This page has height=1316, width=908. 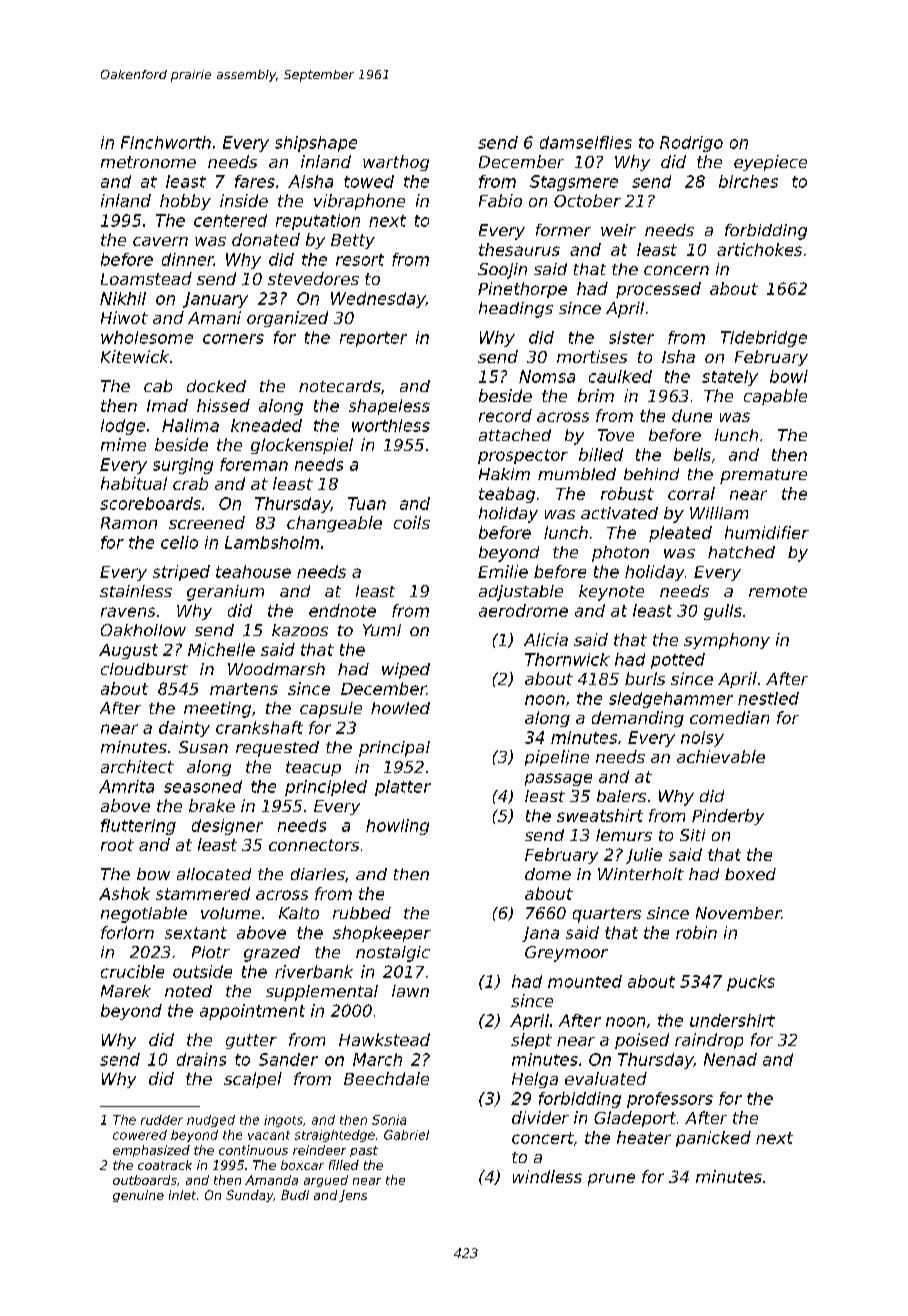 What do you see at coordinates (406, 1135) in the page?
I see `Gabriel` at bounding box center [406, 1135].
